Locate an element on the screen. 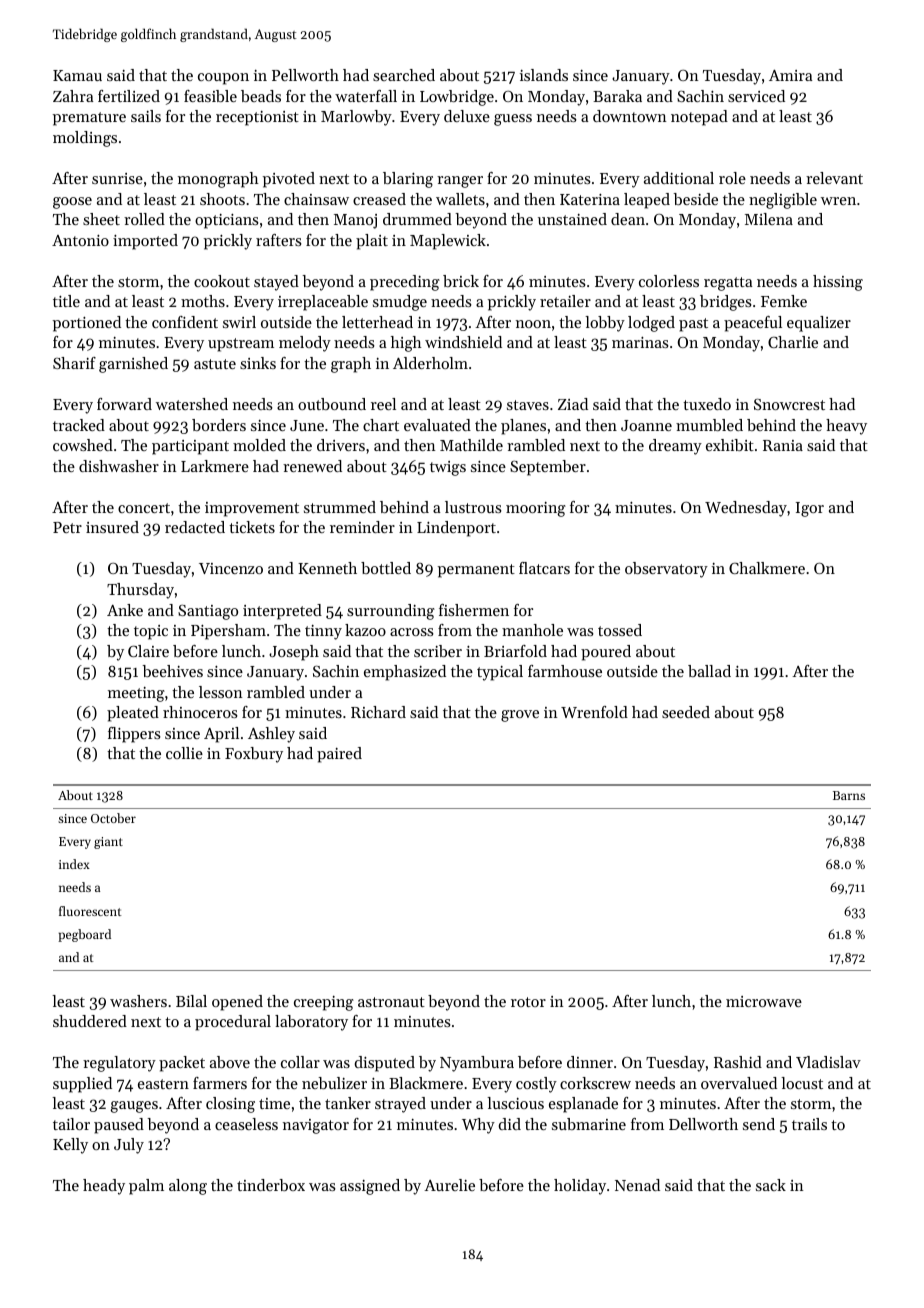 This screenshot has width=924, height=1308. Foxbury is located at coordinates (254, 755).
